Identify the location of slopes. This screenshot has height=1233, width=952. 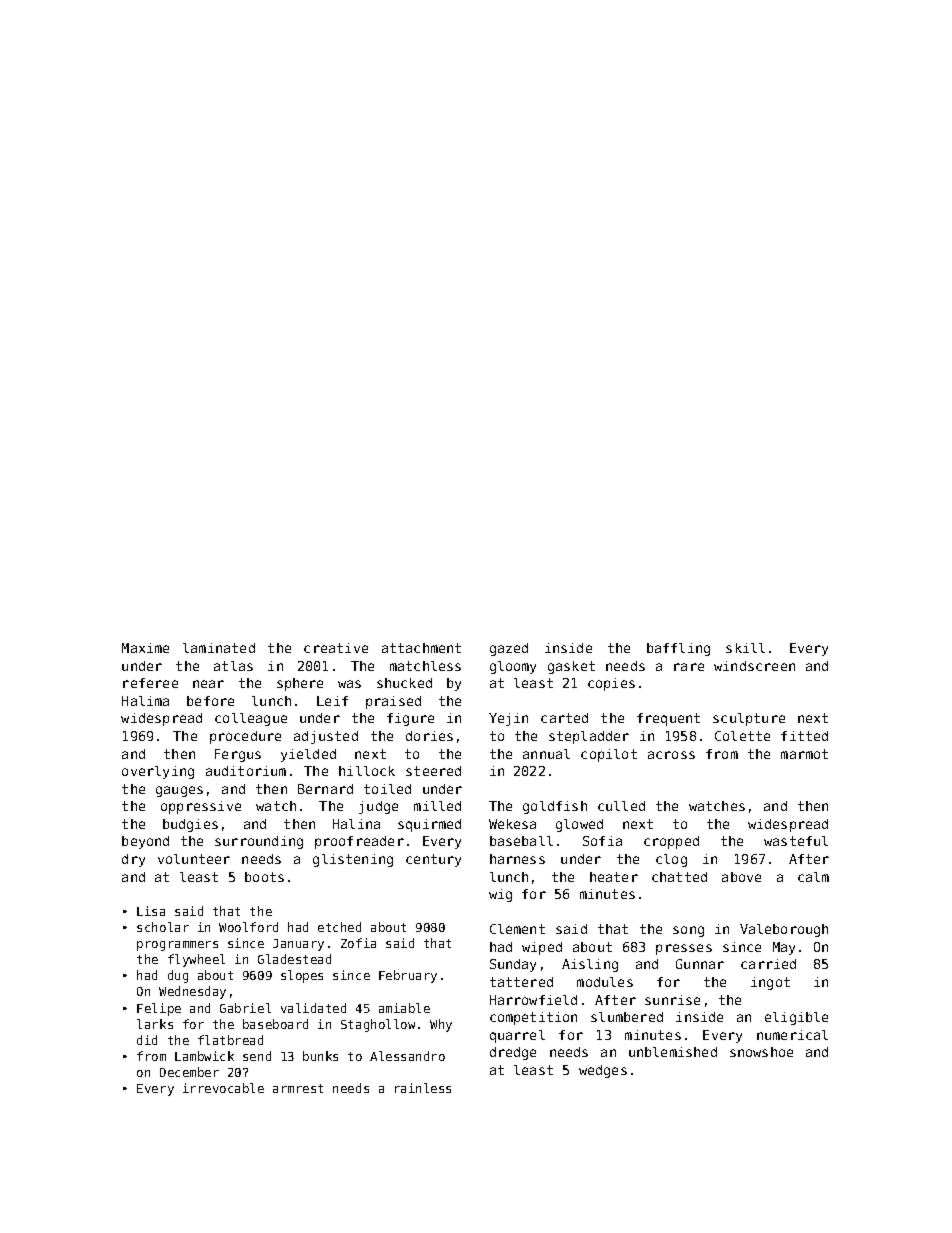
(302, 976).
